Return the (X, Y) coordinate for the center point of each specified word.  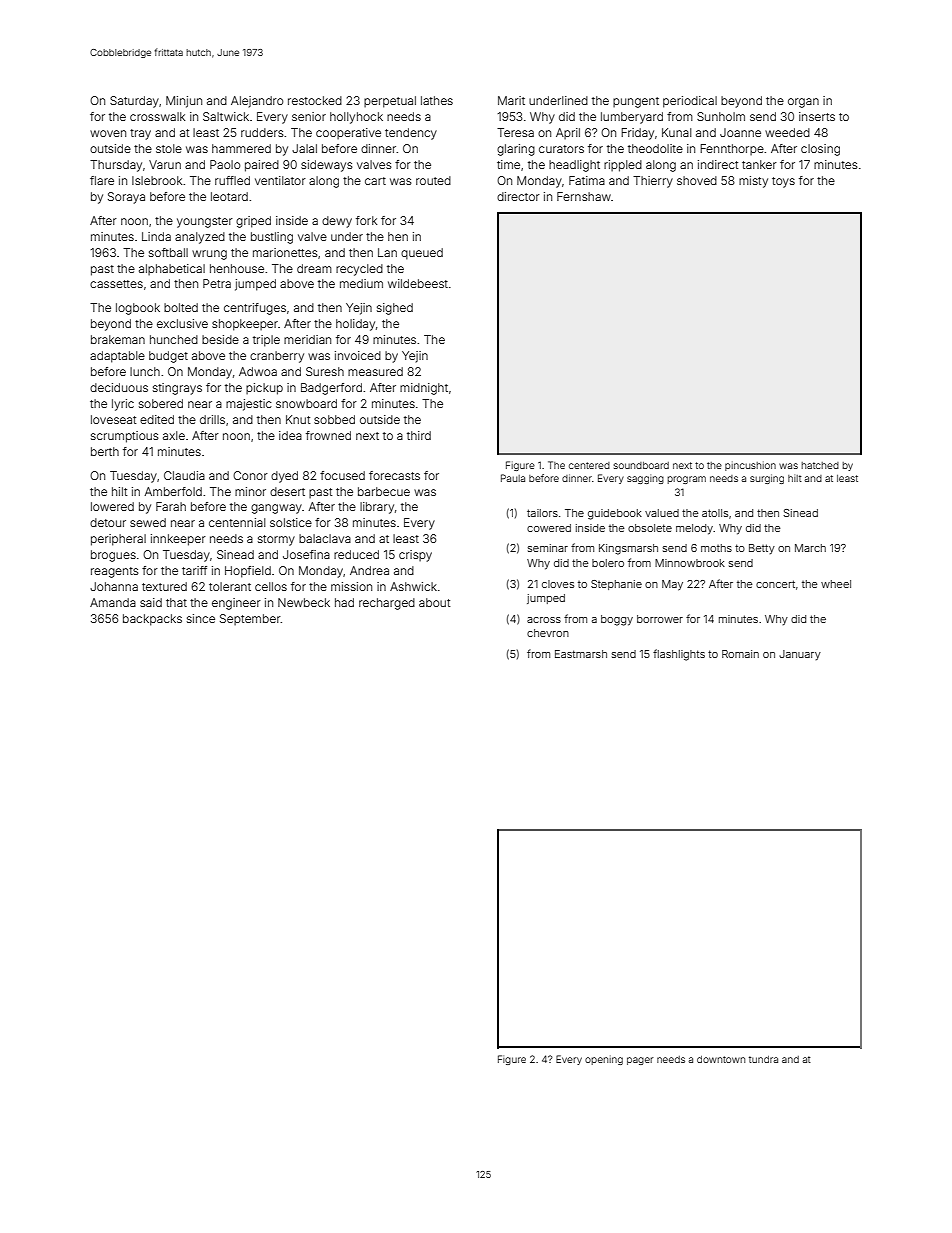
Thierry (653, 182)
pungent (636, 102)
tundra (763, 1059)
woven (108, 133)
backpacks (152, 620)
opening (604, 1060)
